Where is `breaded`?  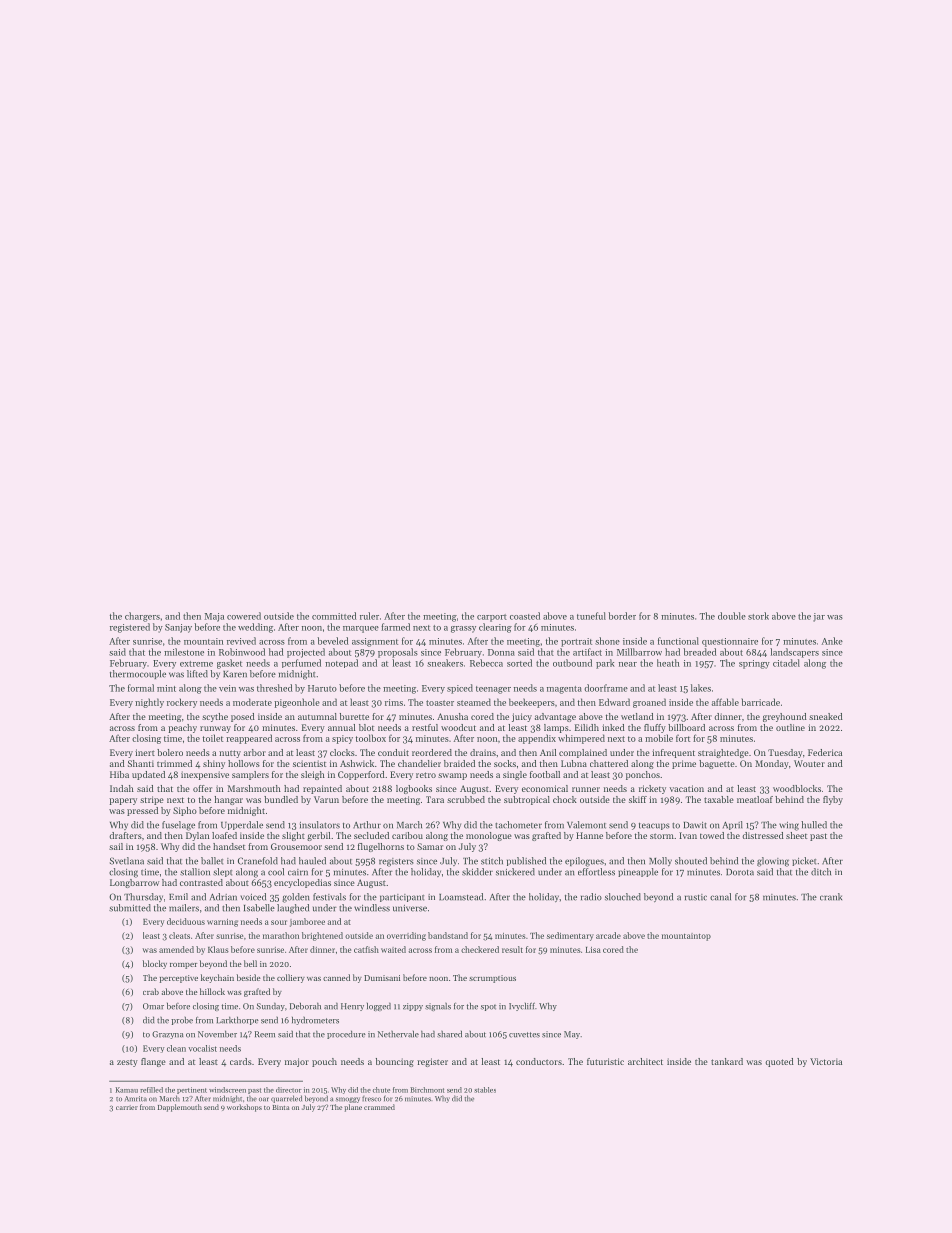 breaded is located at coordinates (700, 652).
